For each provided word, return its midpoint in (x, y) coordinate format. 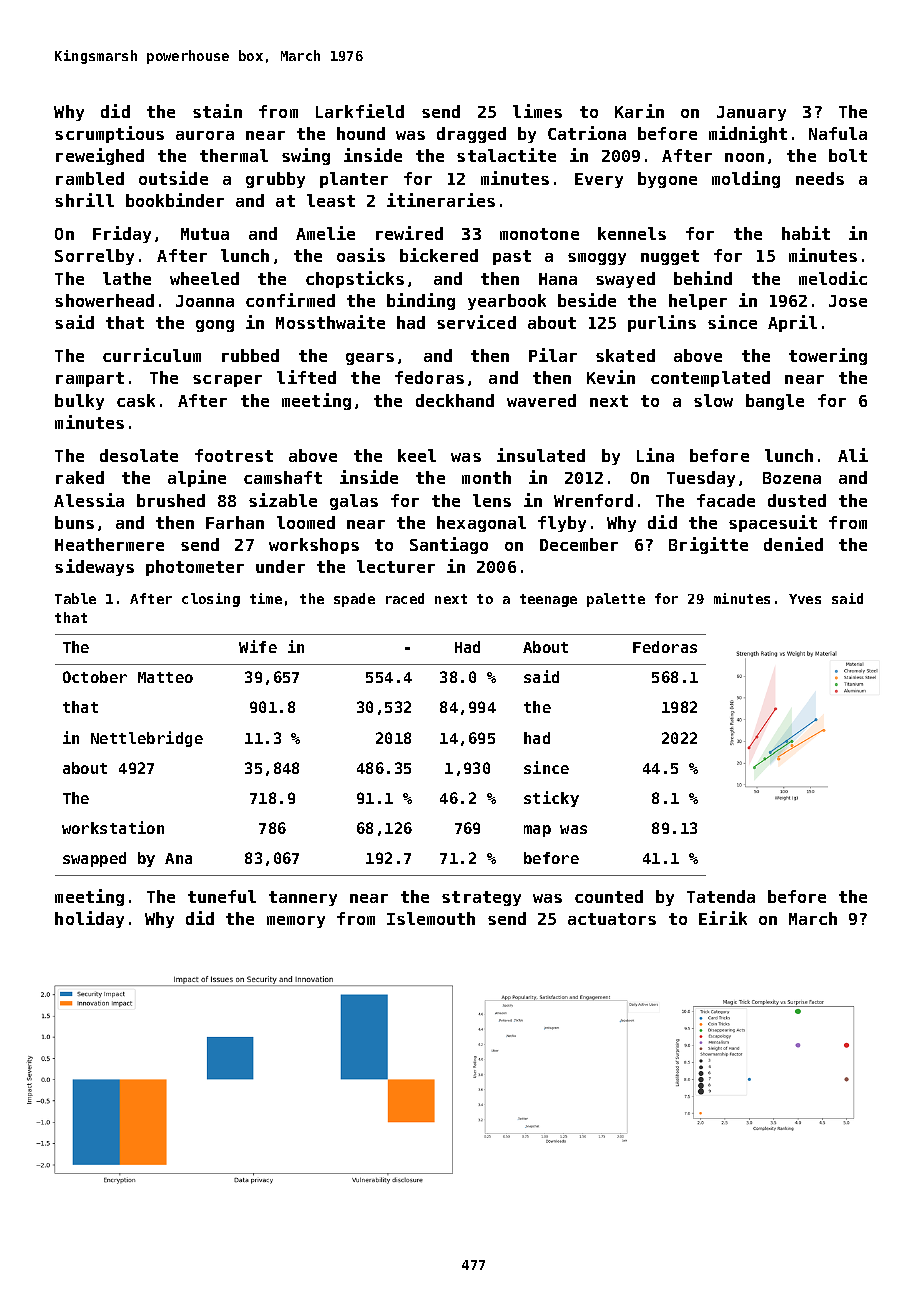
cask (136, 400)
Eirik (723, 918)
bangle (775, 402)
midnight (748, 134)
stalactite (506, 155)
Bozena (792, 478)
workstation (113, 827)
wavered (541, 400)
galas (354, 502)
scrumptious (109, 134)
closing (211, 600)
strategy (481, 898)
